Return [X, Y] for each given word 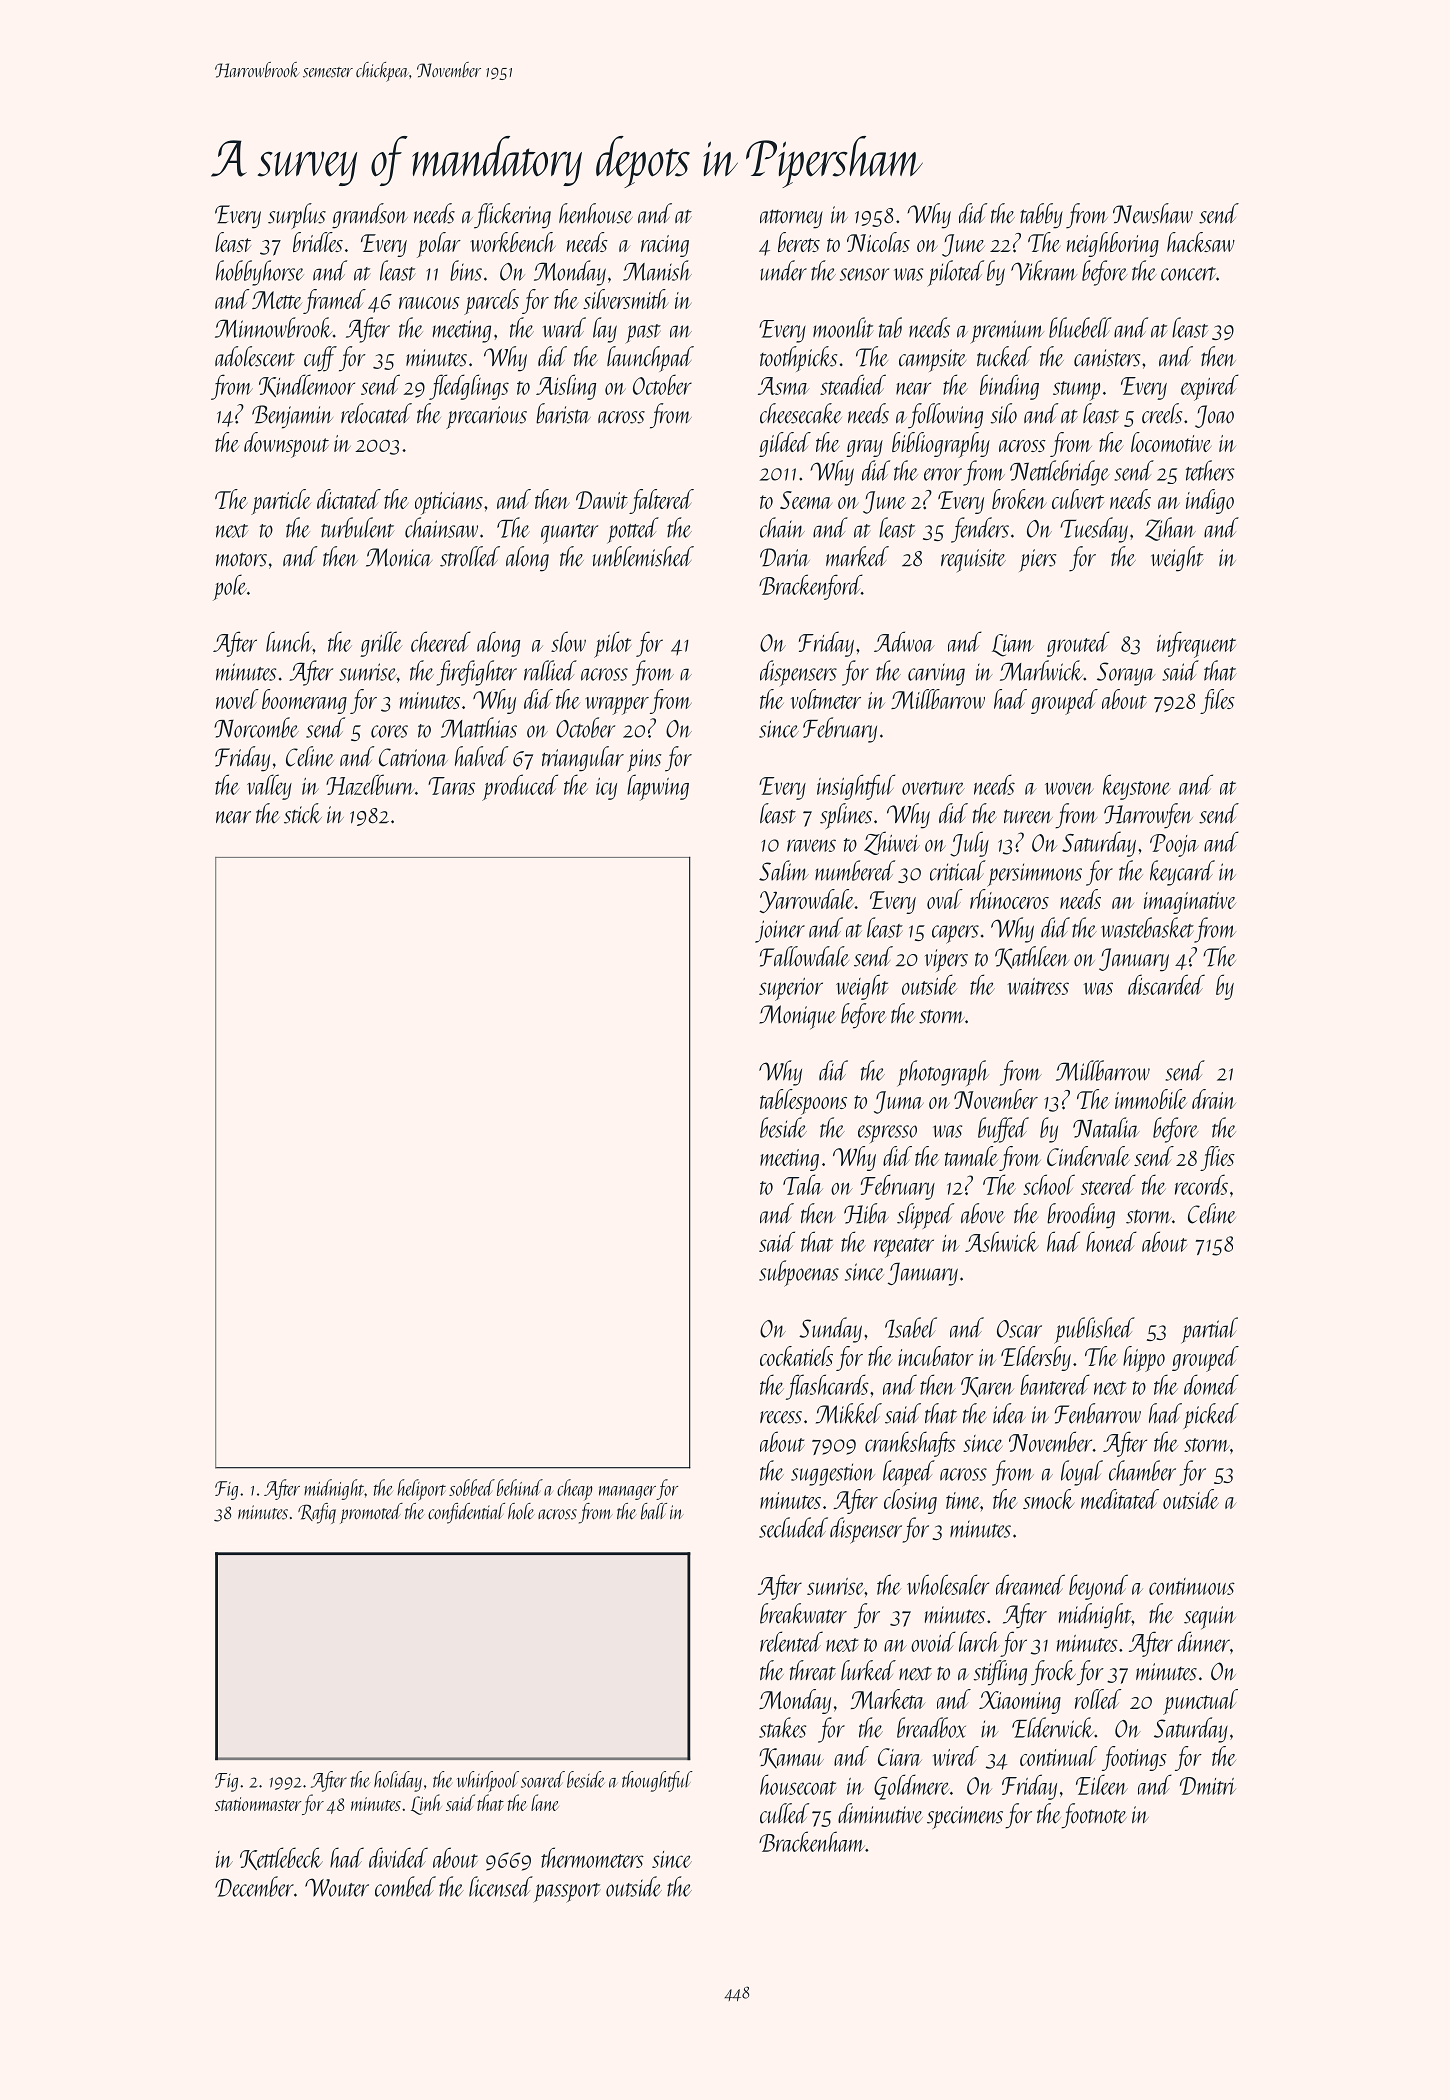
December [254, 1886]
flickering [512, 216]
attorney [791, 219]
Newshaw [1153, 213]
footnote [1094, 1816]
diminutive [880, 1813]
